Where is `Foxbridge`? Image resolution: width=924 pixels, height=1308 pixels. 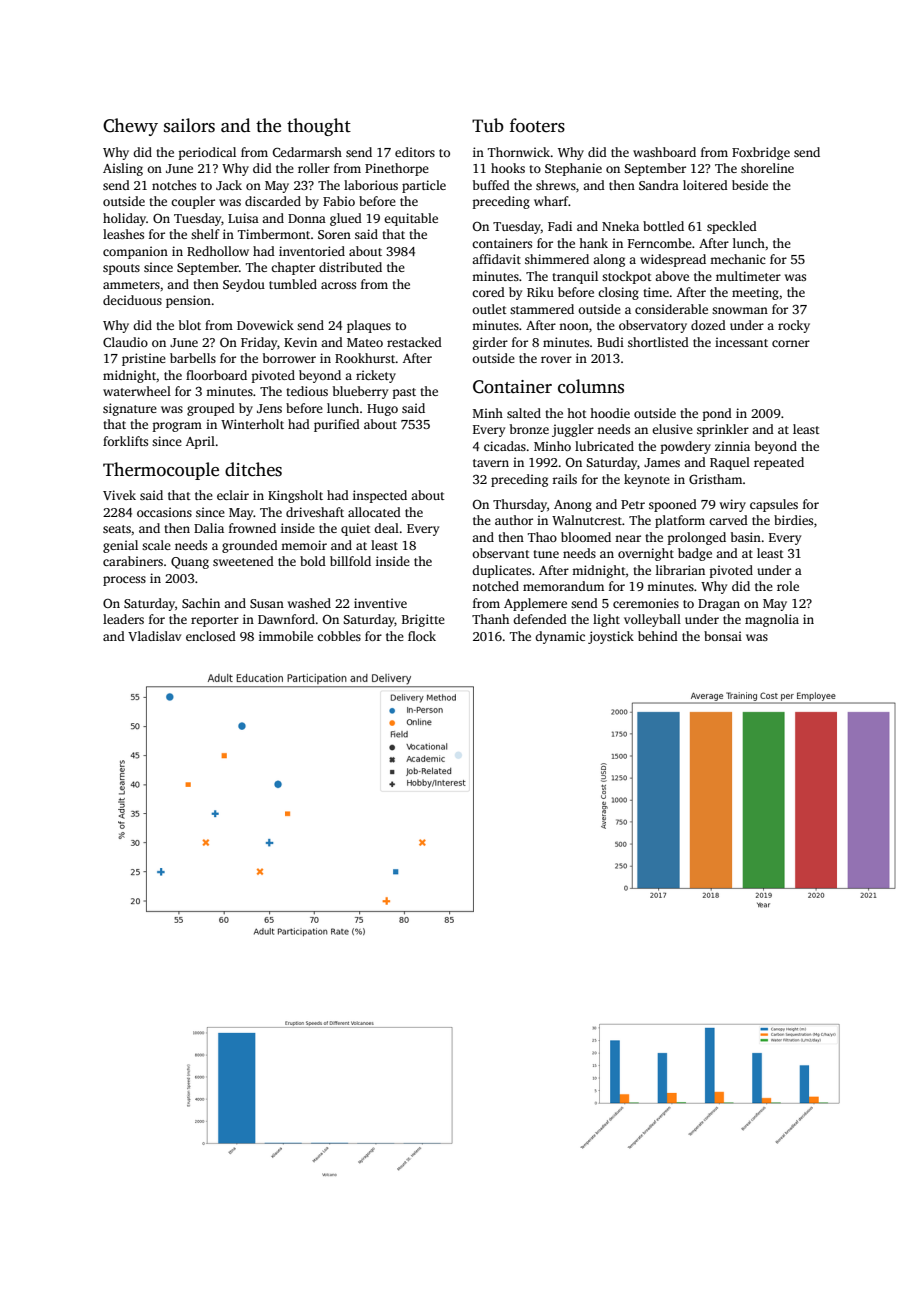 Foxbridge is located at coordinates (761, 153).
